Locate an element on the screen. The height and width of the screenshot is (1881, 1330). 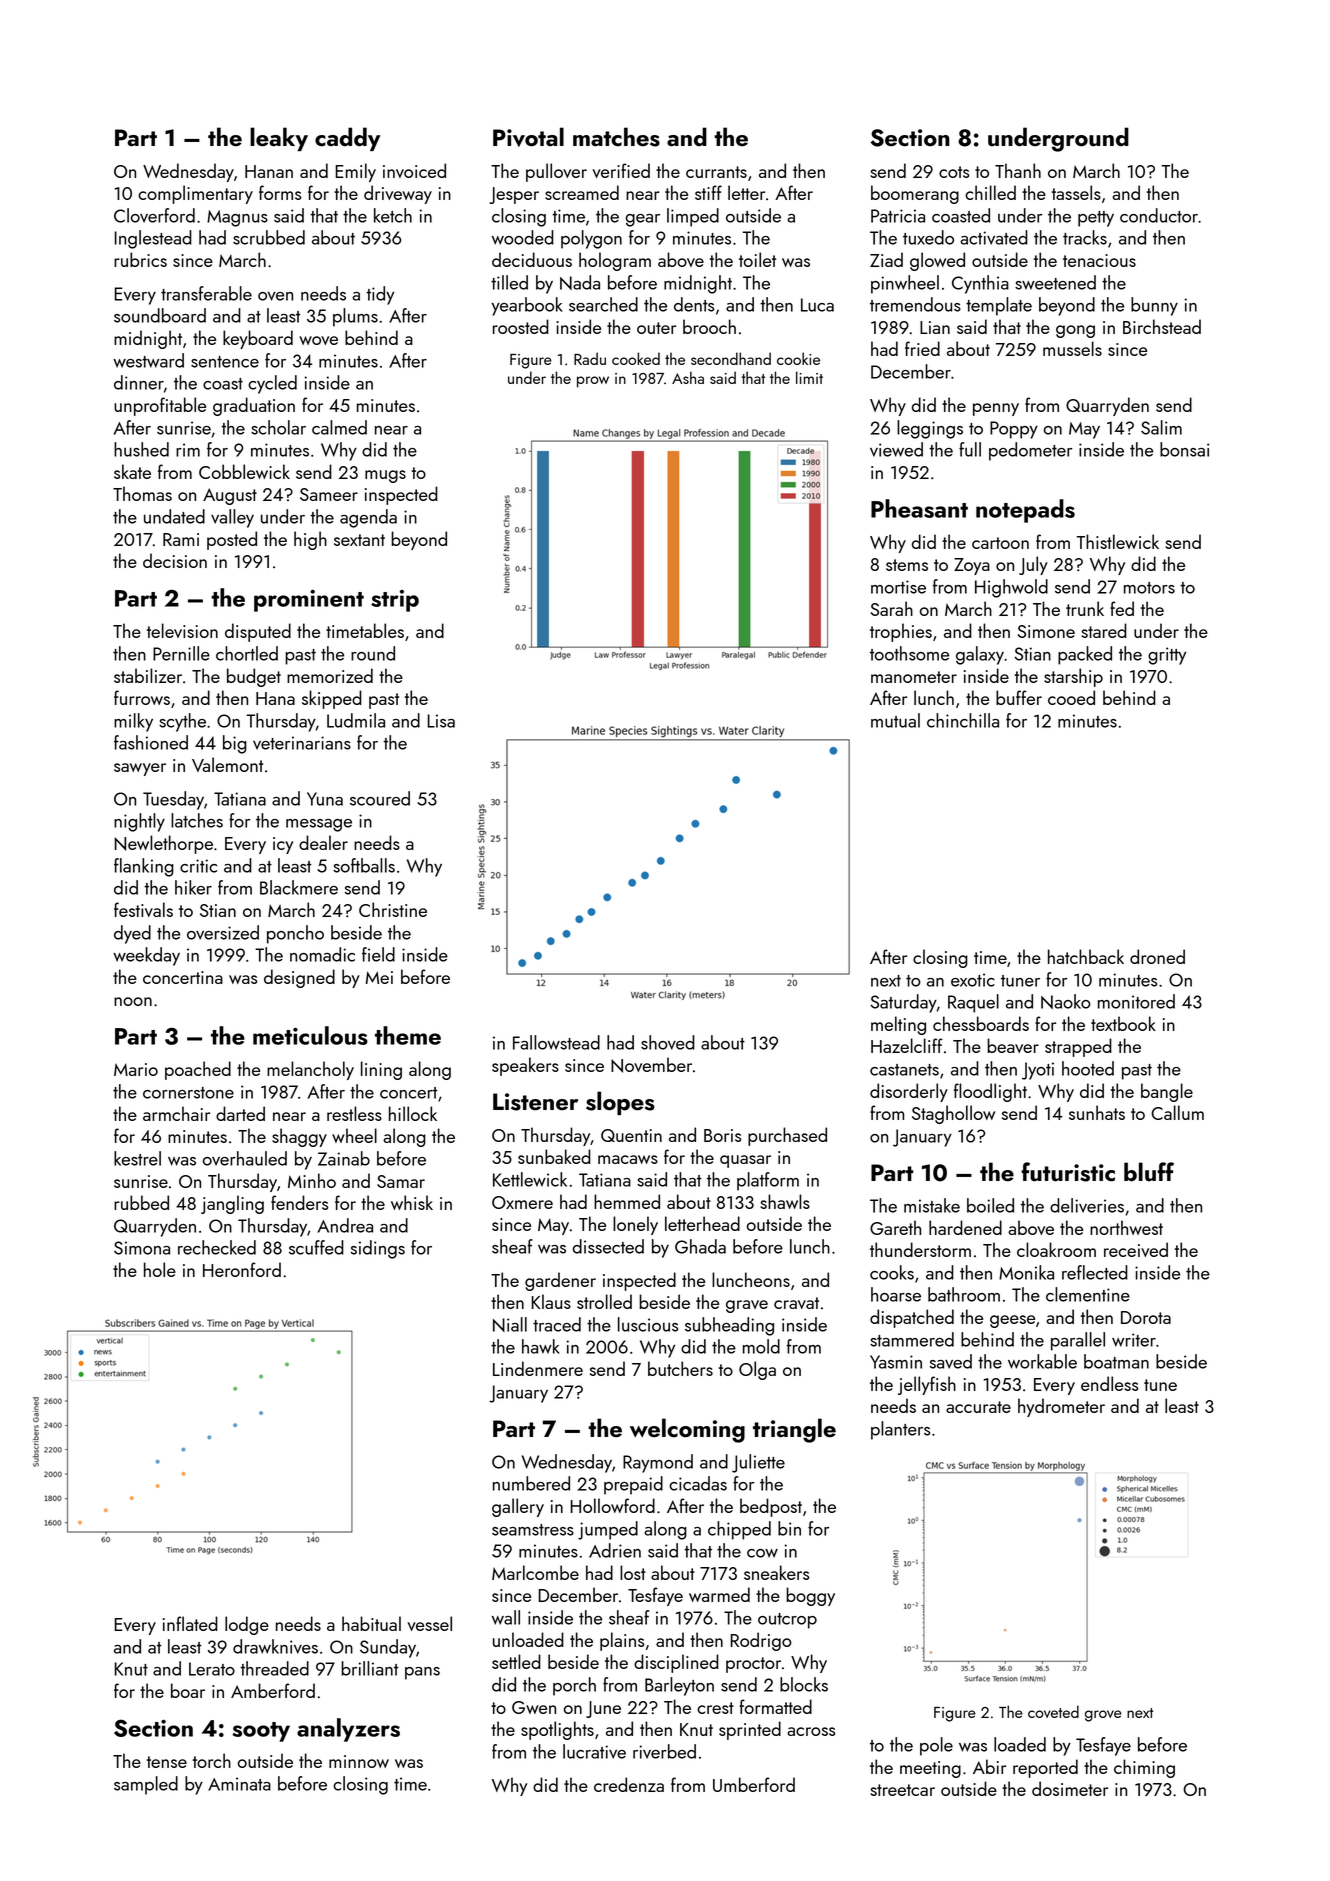
deciduous is located at coordinates (532, 259).
